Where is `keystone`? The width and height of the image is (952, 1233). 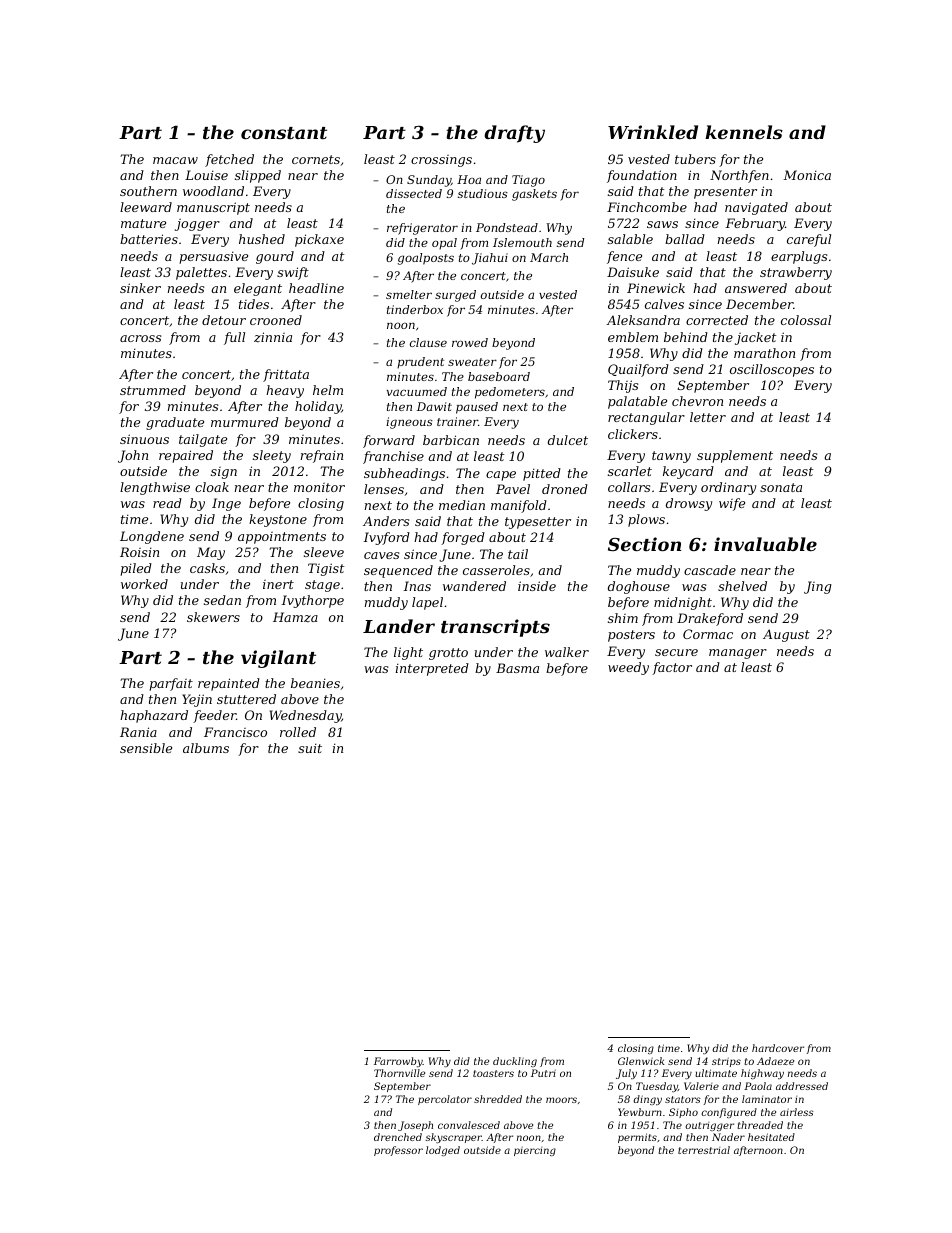
keystone is located at coordinates (278, 520).
